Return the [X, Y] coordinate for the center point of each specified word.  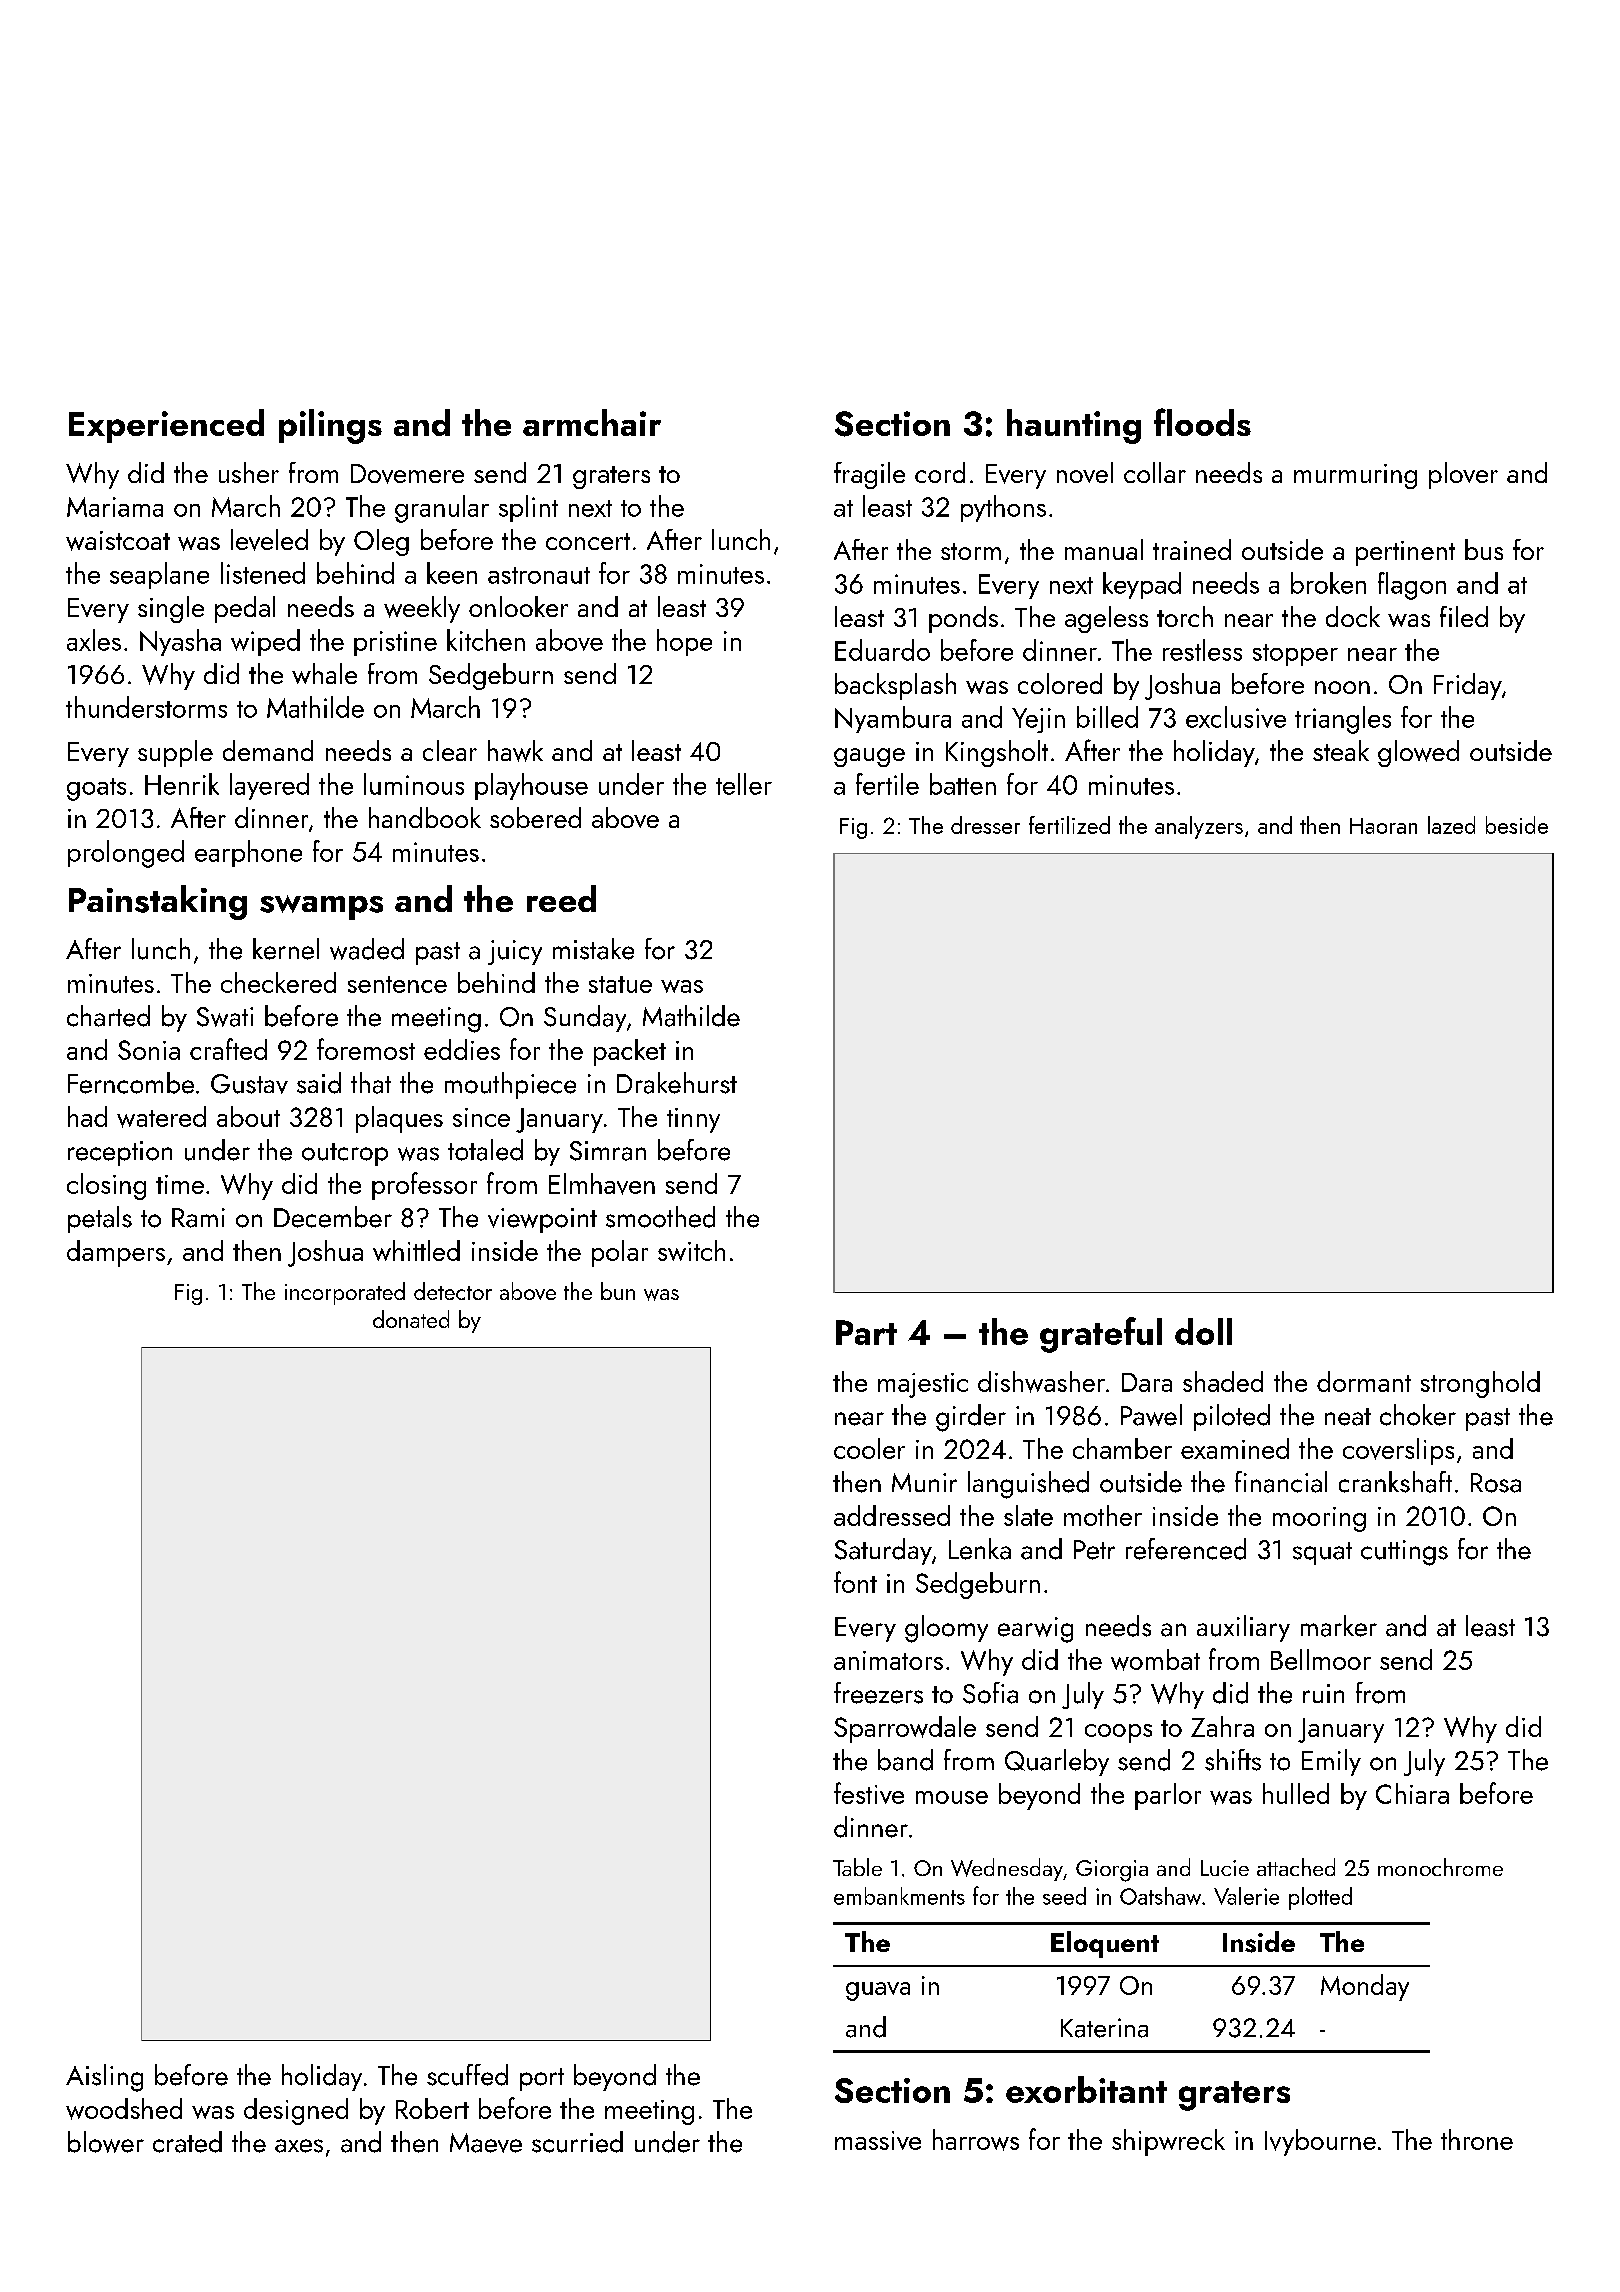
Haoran [1383, 826]
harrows [976, 2140]
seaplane [159, 575]
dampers [116, 1253]
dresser [985, 825]
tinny [693, 1120]
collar [1155, 472]
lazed [1451, 825]
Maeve [486, 2143]
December [333, 1217]
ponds [963, 619]
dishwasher [1041, 1382]
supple [175, 753]
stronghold [1480, 1384]
